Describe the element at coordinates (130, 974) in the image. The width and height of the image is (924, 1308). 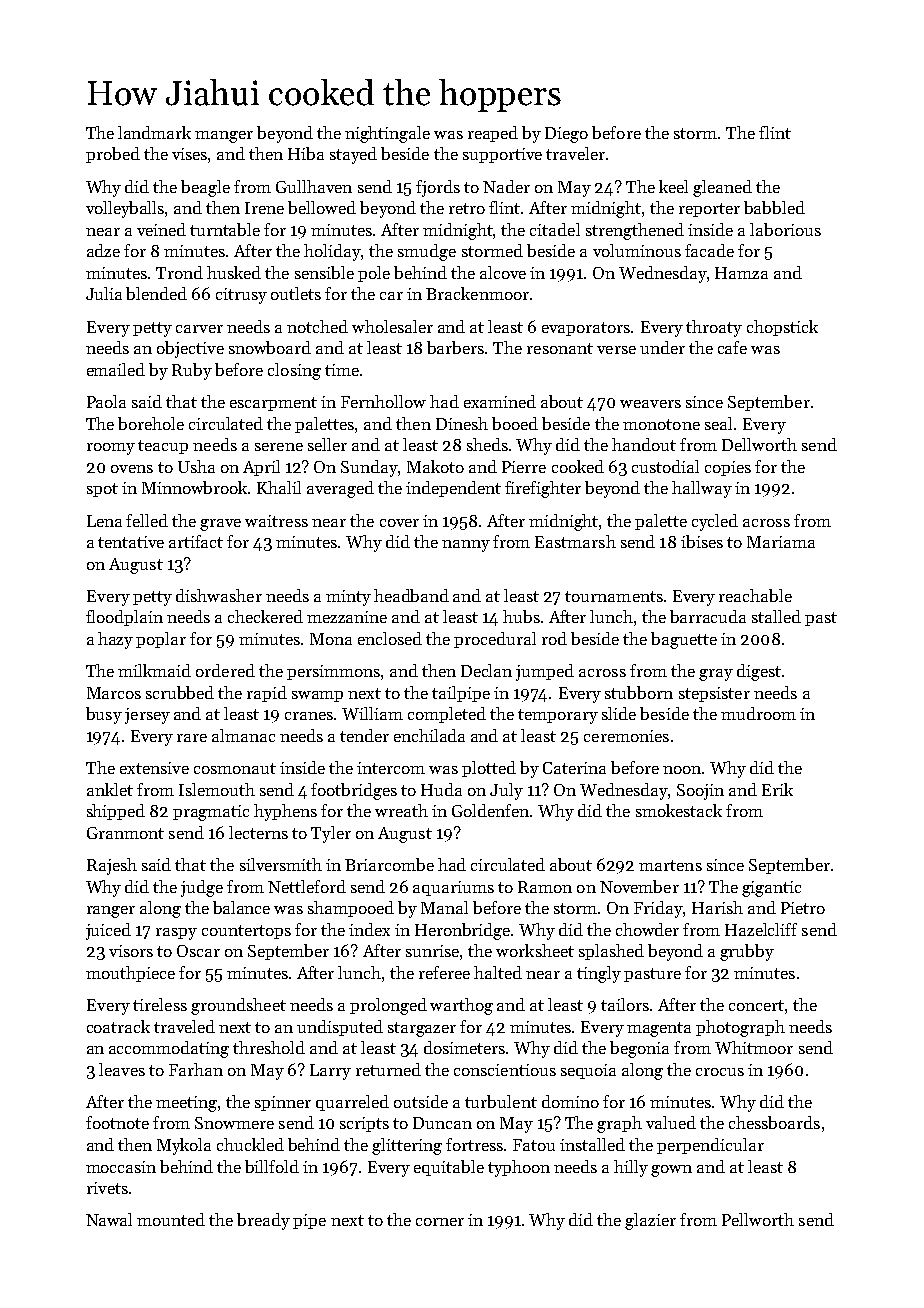
I see `mouthpiece` at that location.
